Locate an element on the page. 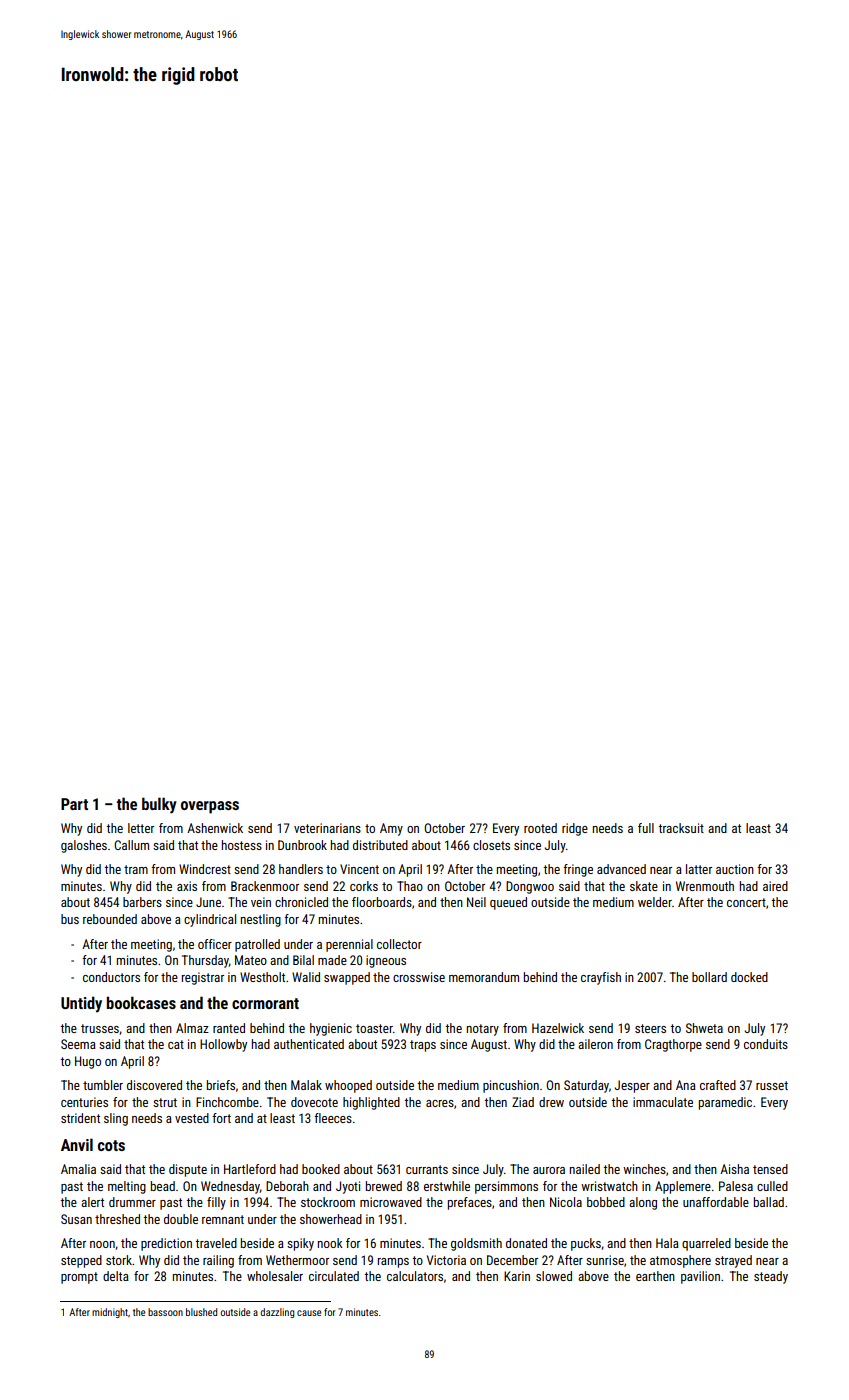 The image size is (849, 1400). bulky is located at coordinates (159, 805).
